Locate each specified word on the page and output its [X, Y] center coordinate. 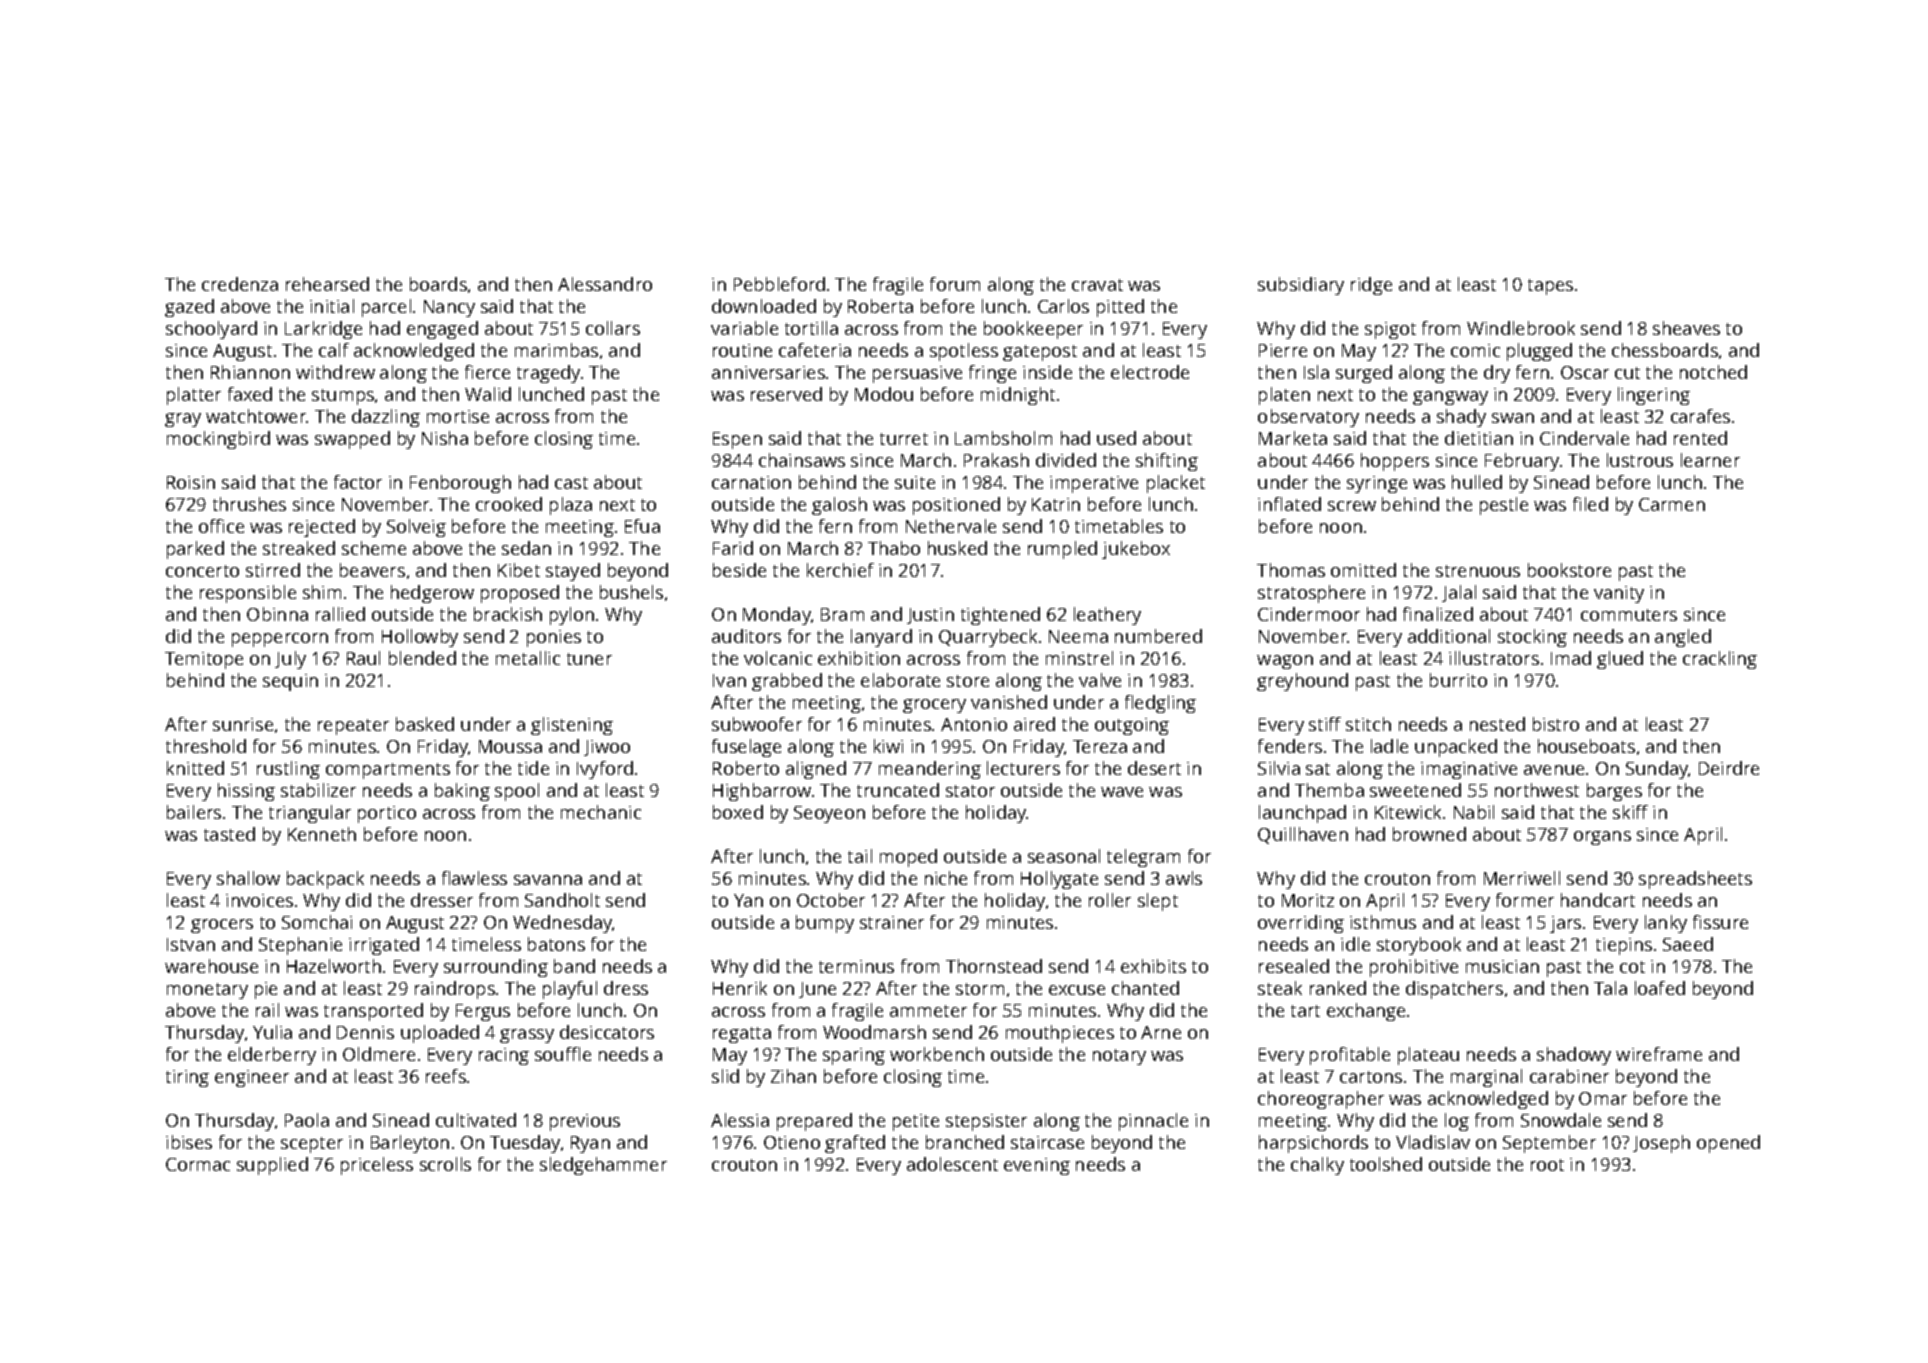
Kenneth [322, 834]
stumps [343, 397]
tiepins [1624, 946]
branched [965, 1142]
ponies [554, 638]
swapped [352, 440]
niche [946, 878]
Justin [930, 616]
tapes [1550, 287]
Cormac [198, 1164]
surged [1364, 374]
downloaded [764, 306]
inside [1047, 372]
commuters [1629, 615]
